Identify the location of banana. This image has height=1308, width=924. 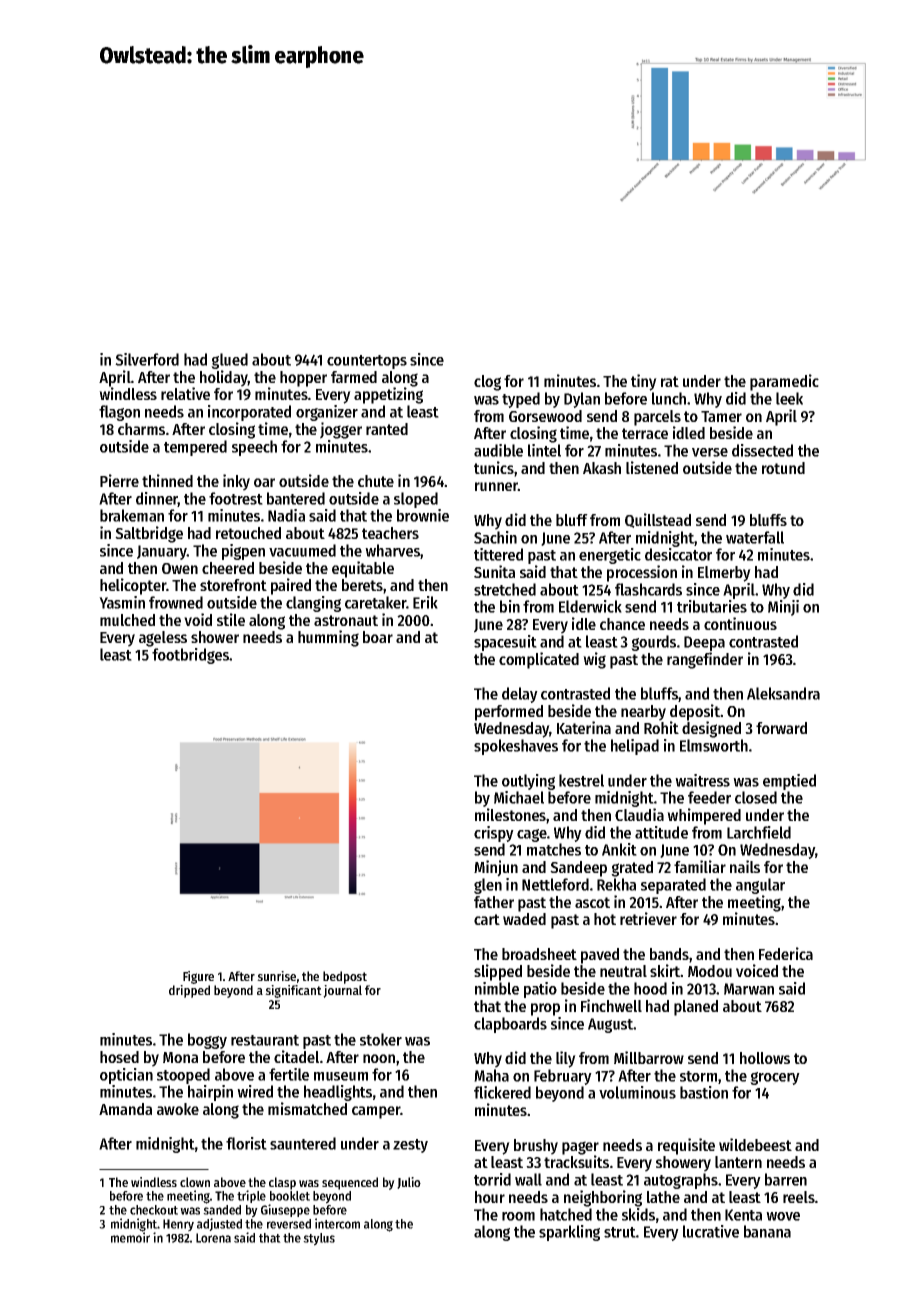
(767, 1231).
